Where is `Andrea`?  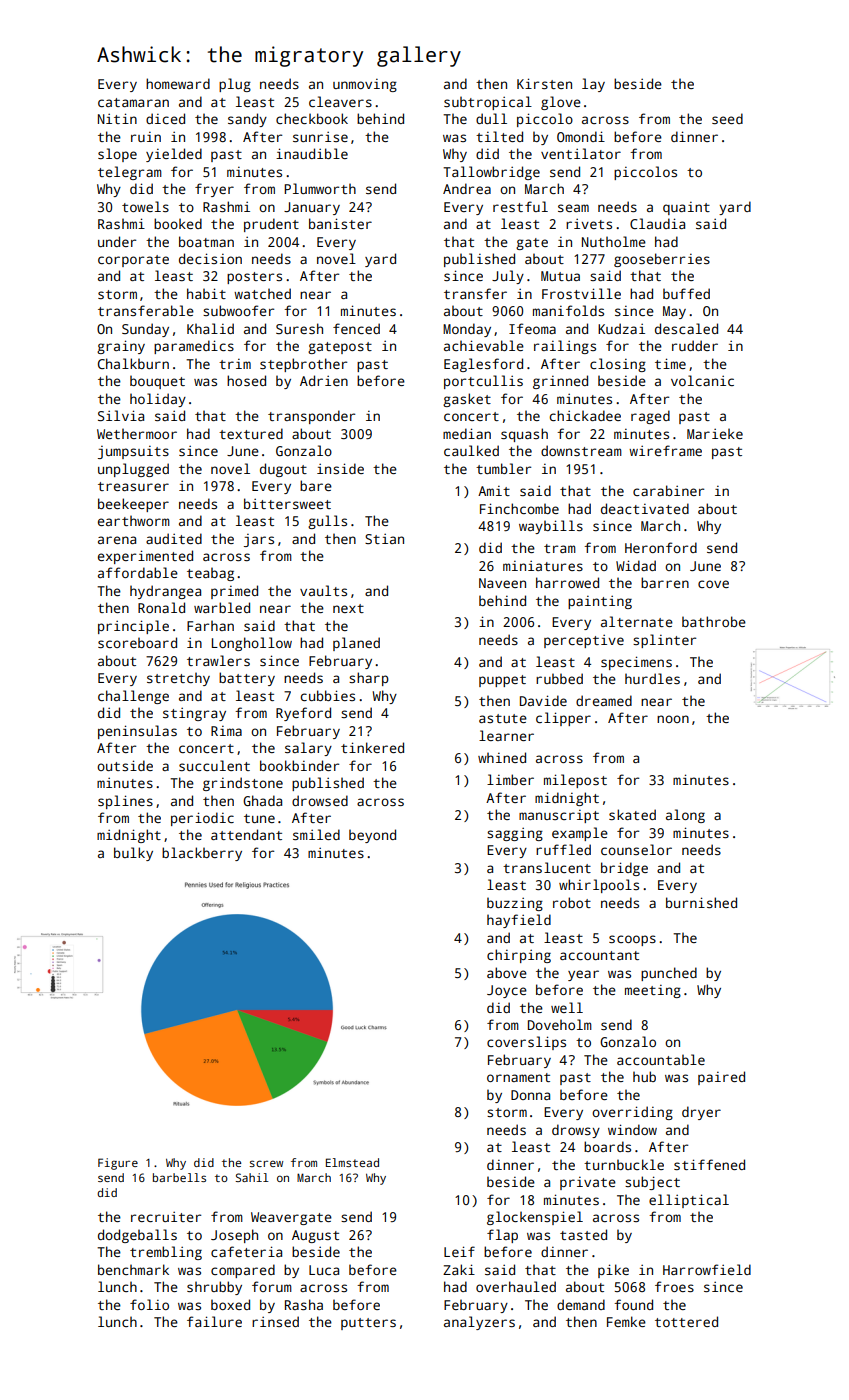
Andrea is located at coordinates (467, 188).
